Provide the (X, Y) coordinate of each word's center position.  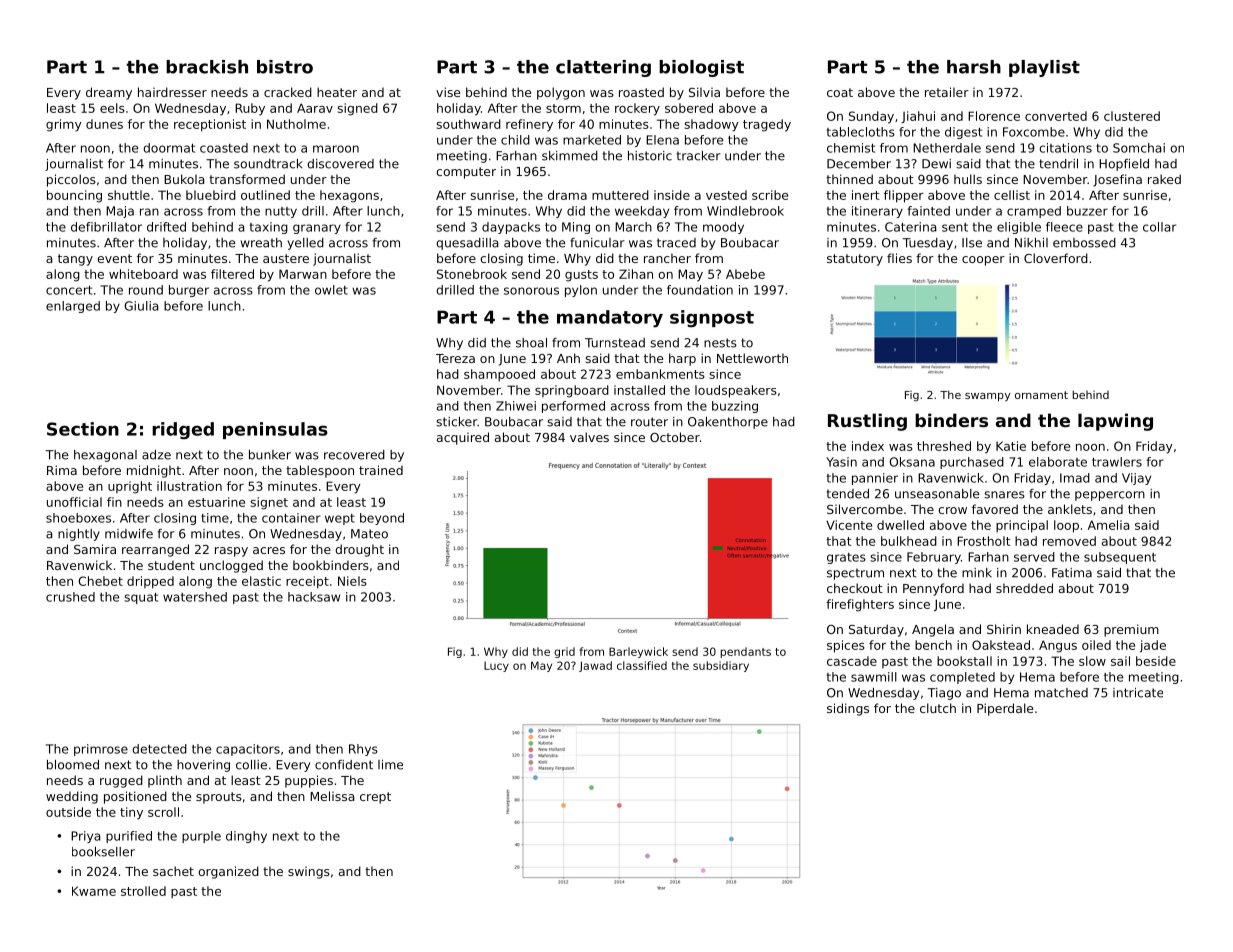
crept (375, 798)
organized (228, 872)
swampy (987, 397)
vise (448, 92)
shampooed (499, 375)
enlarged (73, 307)
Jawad (595, 666)
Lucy (496, 667)
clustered (1132, 116)
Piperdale (1005, 709)
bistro (285, 67)
